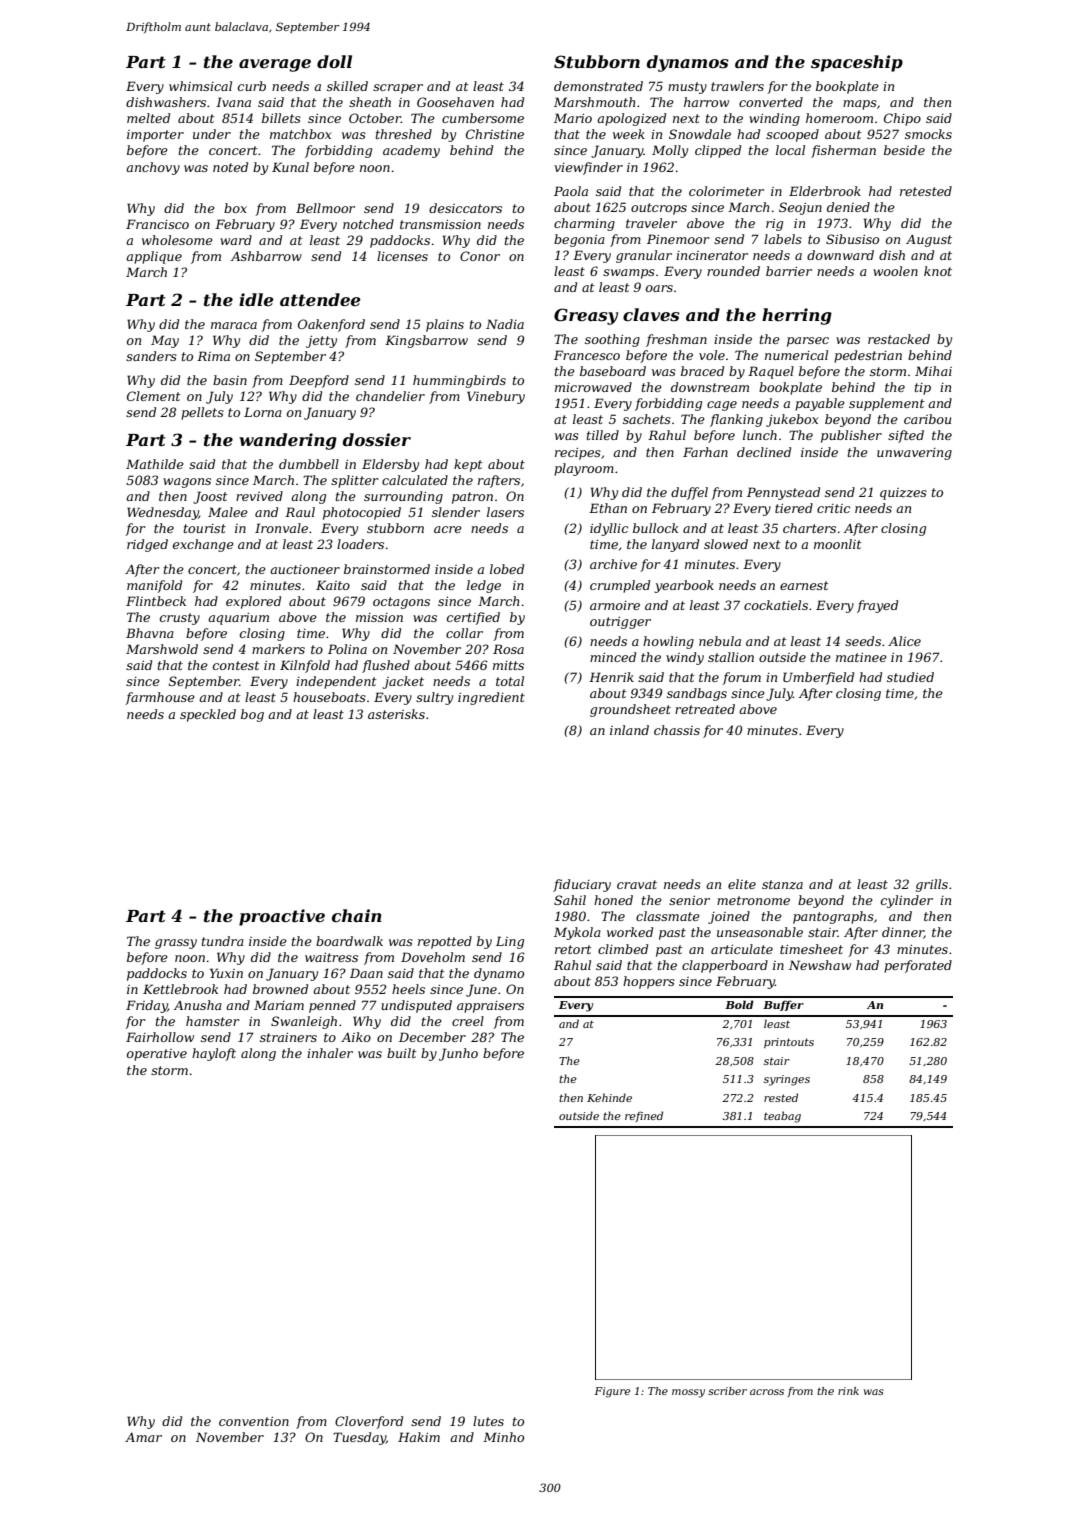 The height and width of the screenshot is (1526, 1079). What do you see at coordinates (275, 65) in the screenshot?
I see `average` at bounding box center [275, 65].
